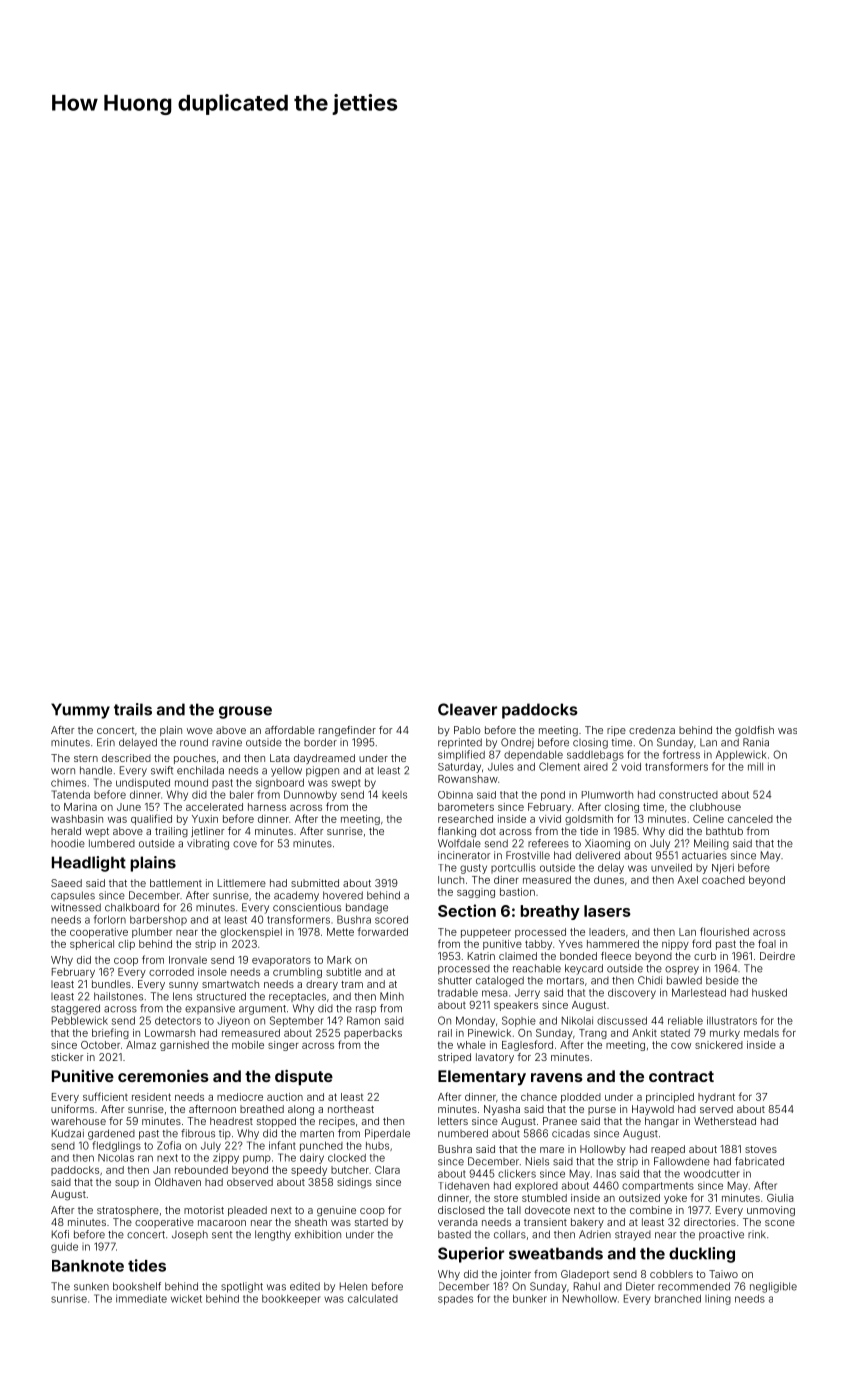  Describe the element at coordinates (245, 712) in the screenshot. I see `grouse` at that location.
